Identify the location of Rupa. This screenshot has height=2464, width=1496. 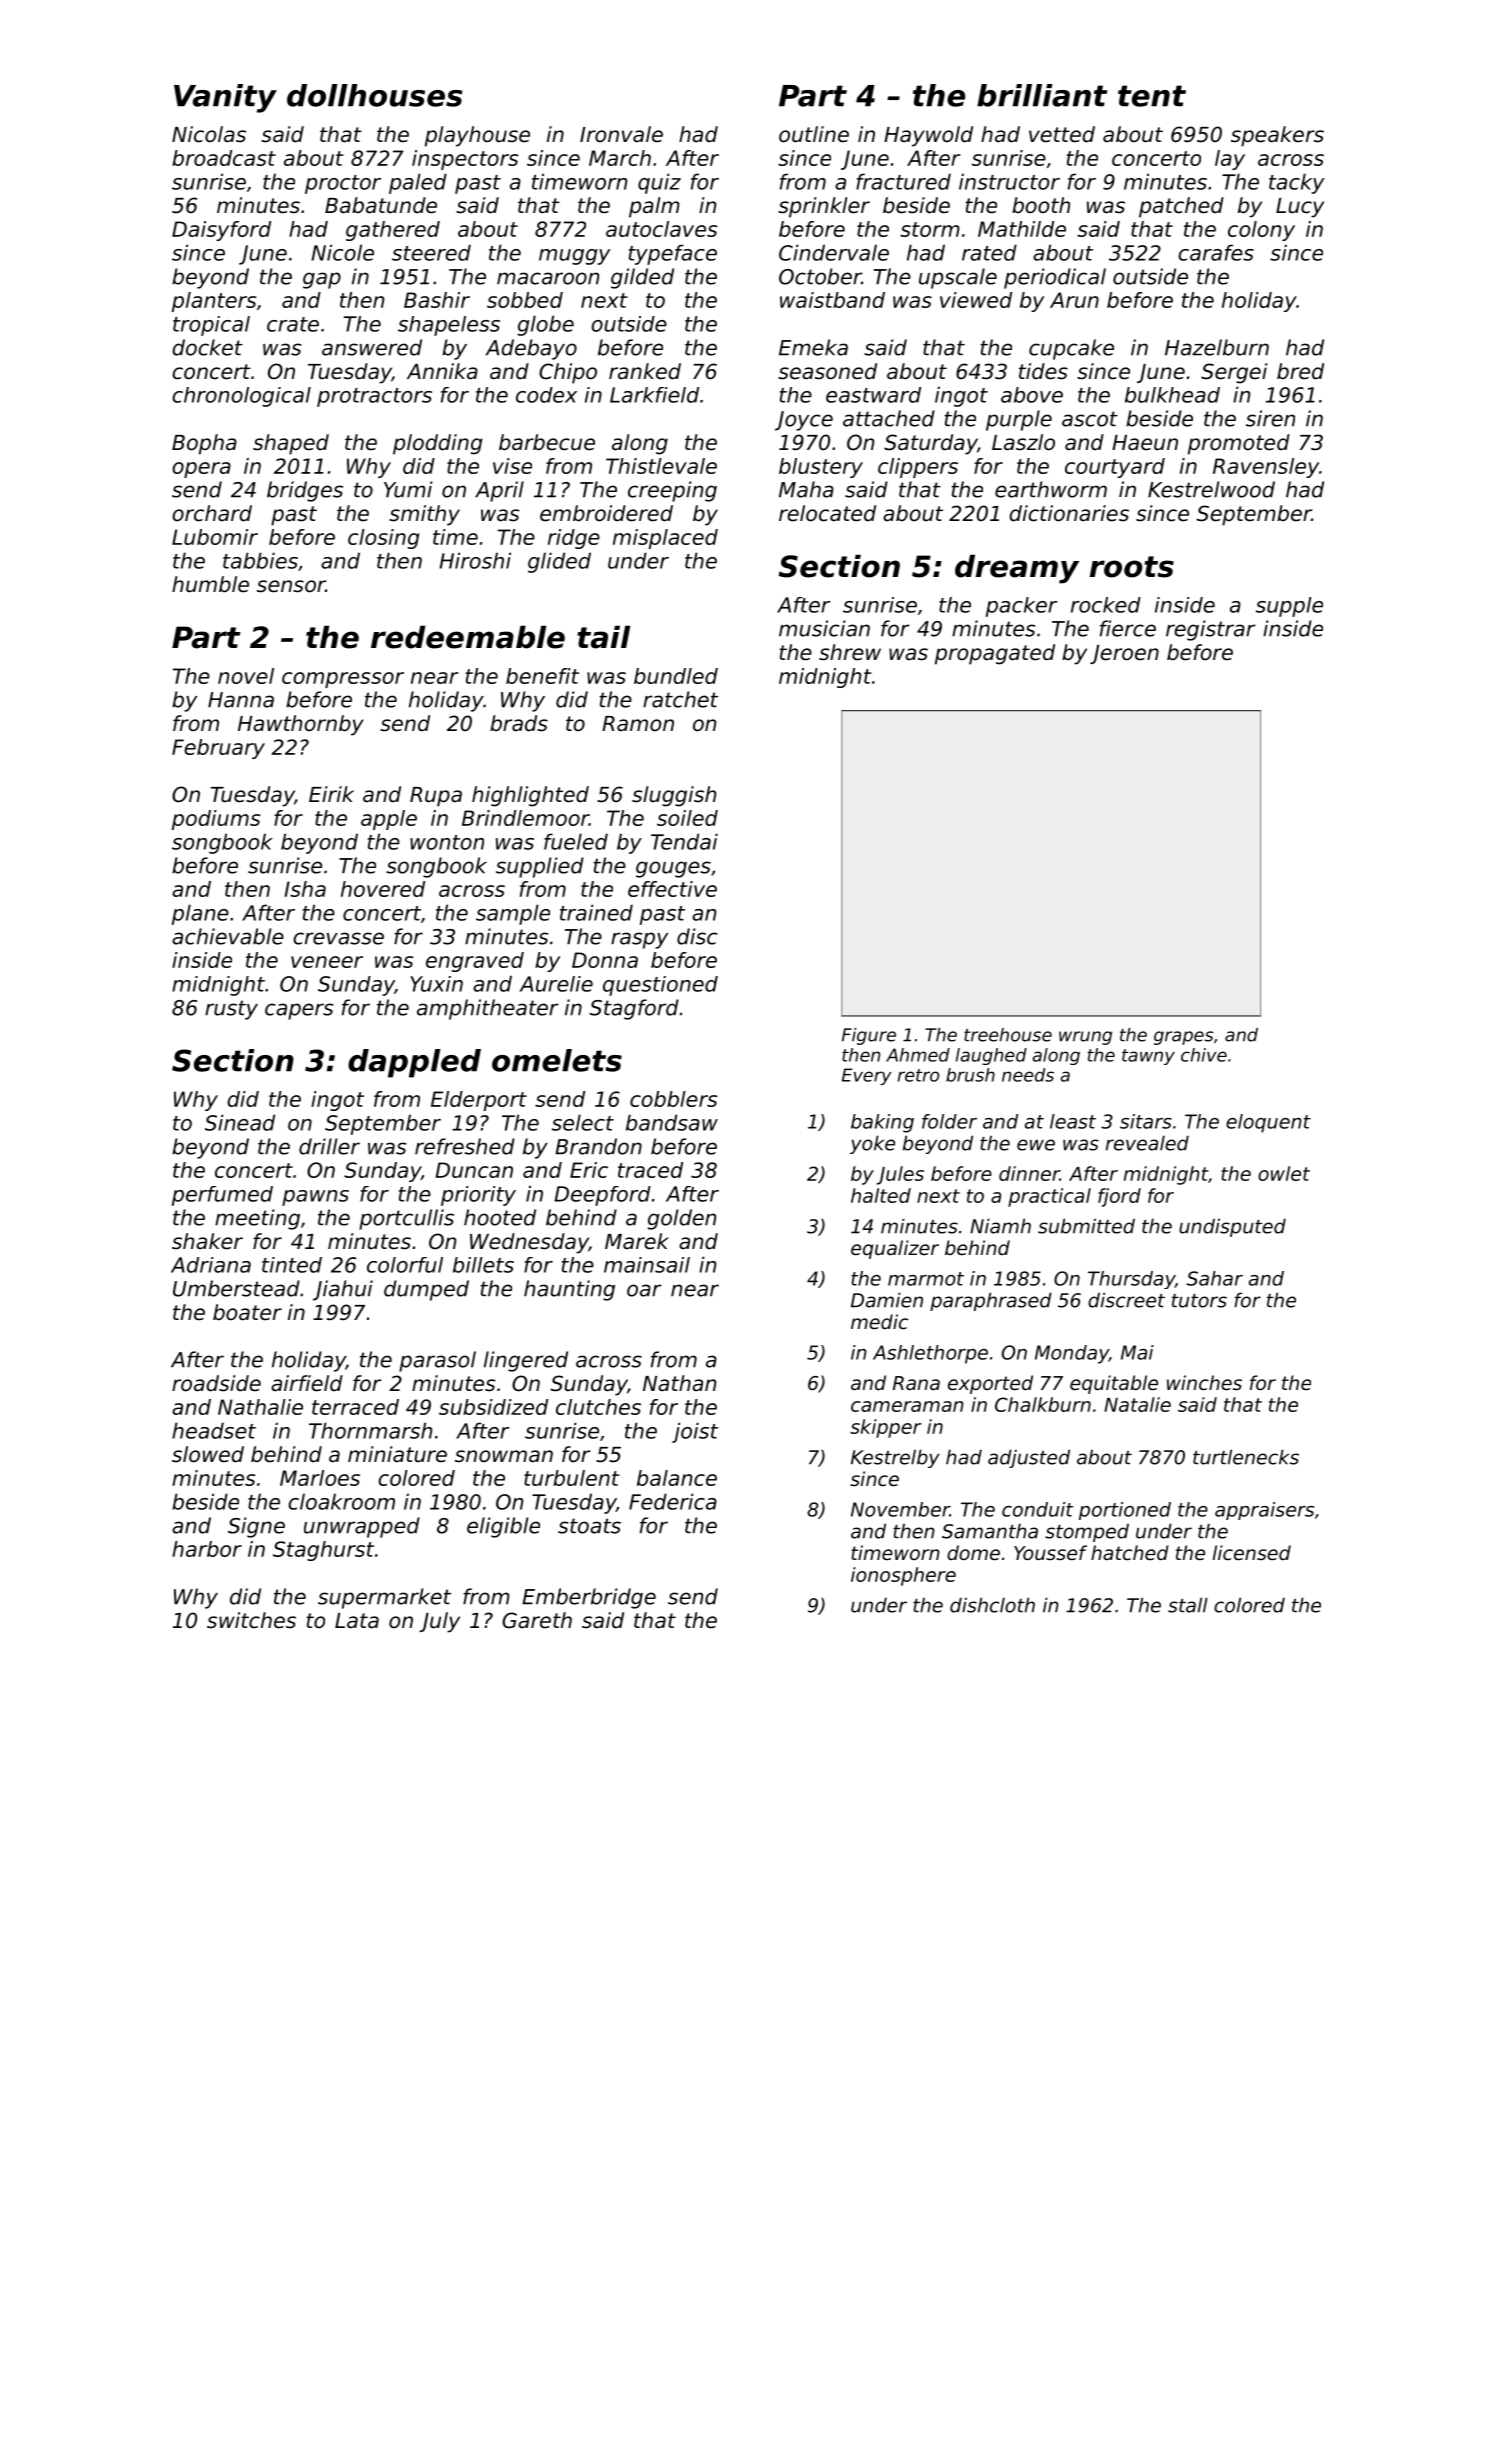
(436, 797).
